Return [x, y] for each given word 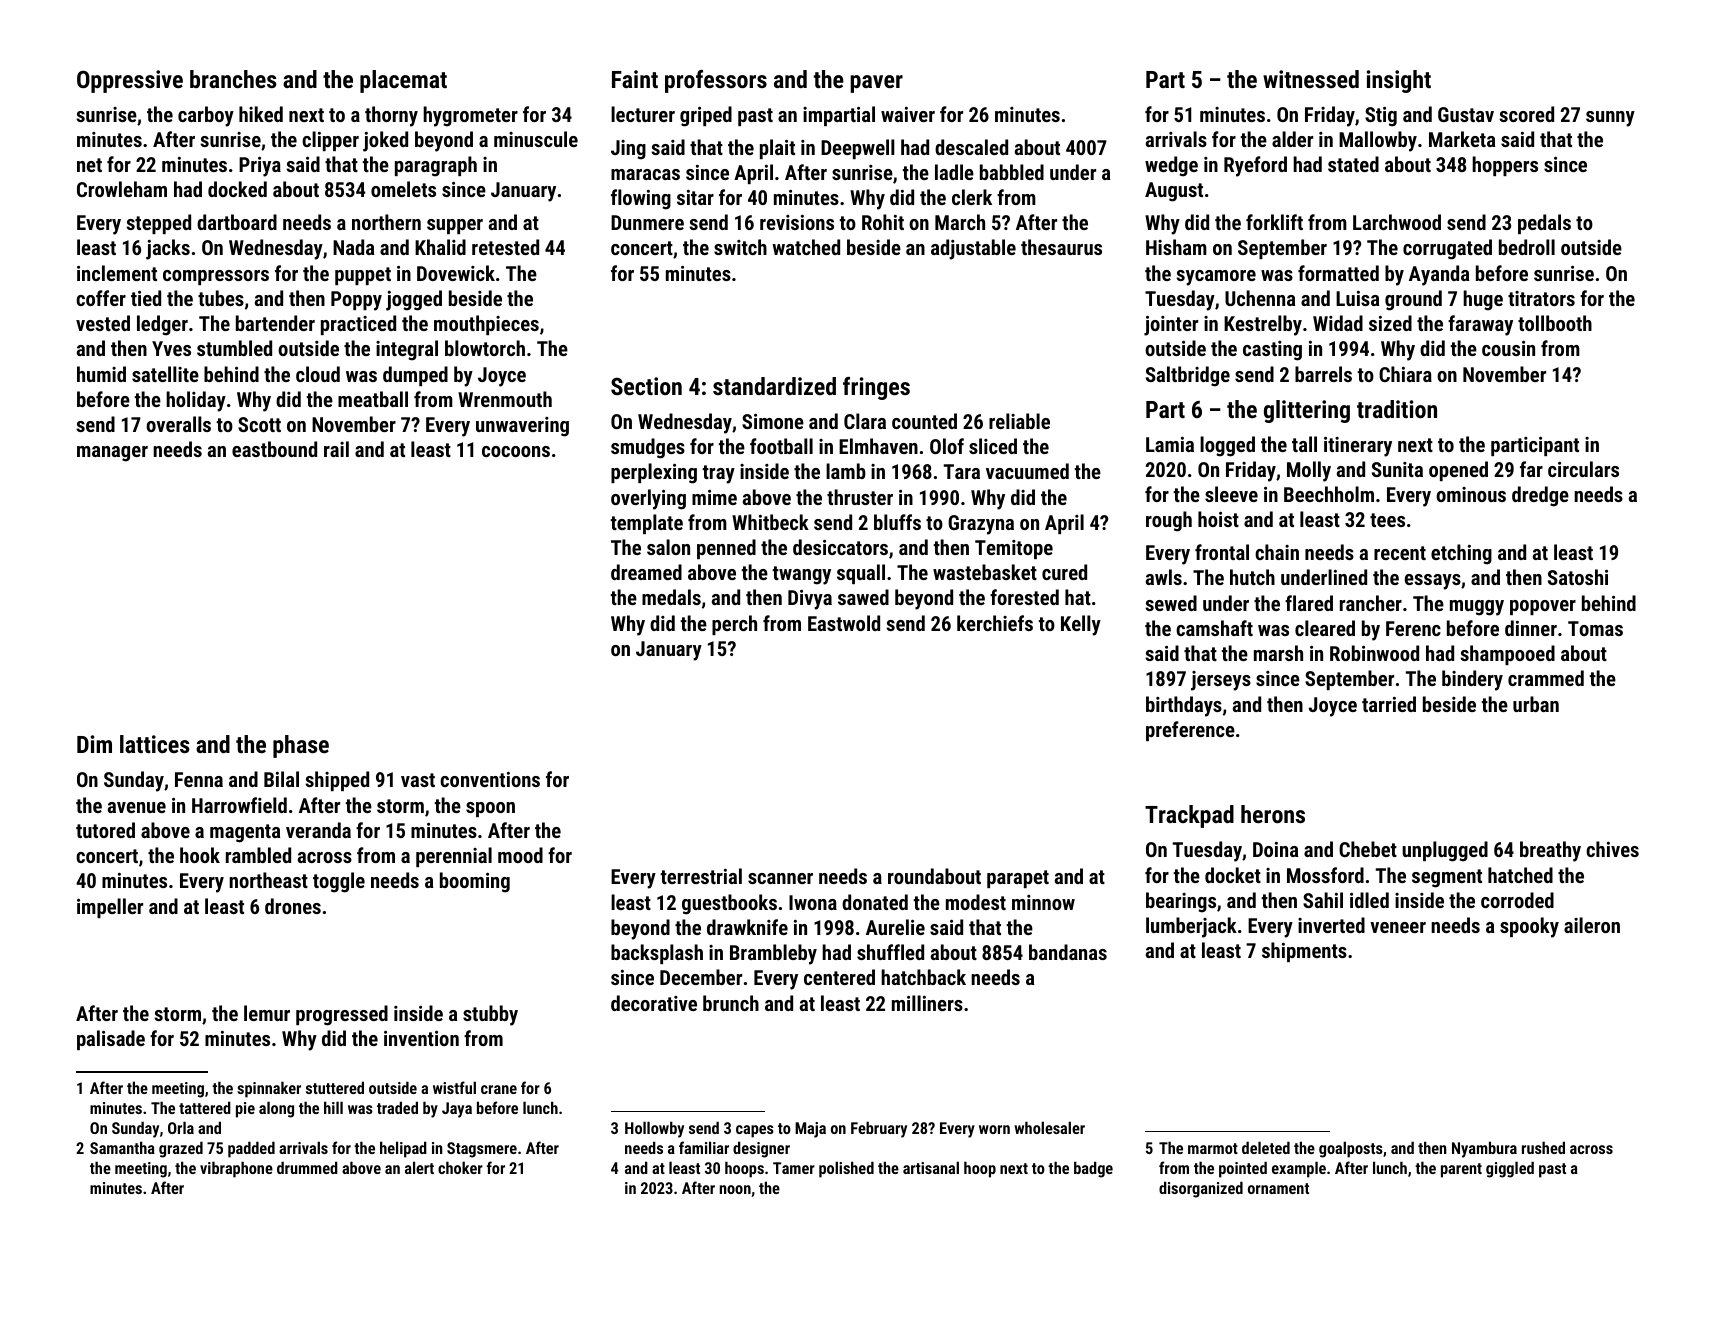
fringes [876, 388]
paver [876, 84]
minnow [1043, 902]
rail [336, 449]
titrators [1541, 298]
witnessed [1311, 79]
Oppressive [130, 81]
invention [421, 1038]
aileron [1592, 925]
